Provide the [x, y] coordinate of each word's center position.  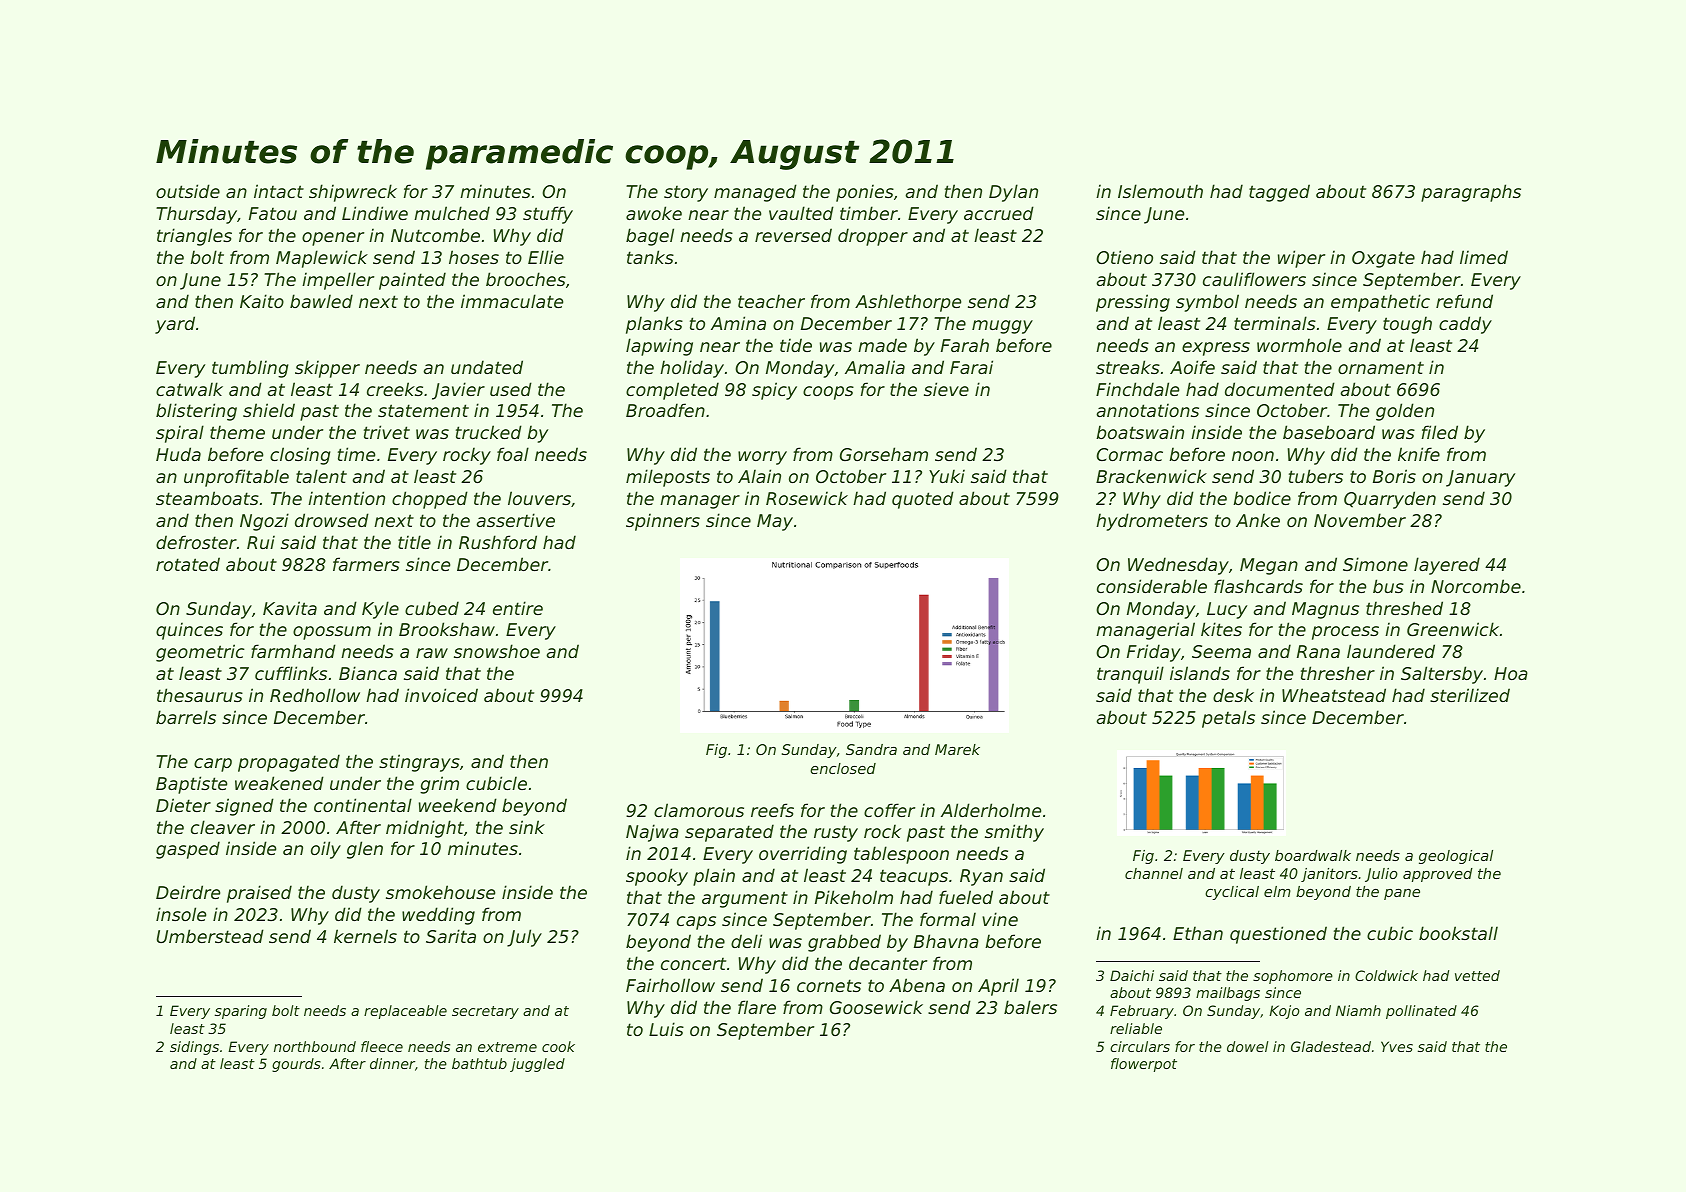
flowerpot [1144, 1065]
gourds [296, 1065]
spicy [774, 391]
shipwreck [353, 193]
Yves [1397, 1046]
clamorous [699, 810]
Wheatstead [1334, 695]
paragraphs [1471, 193]
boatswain [1140, 432]
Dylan [1013, 193]
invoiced [441, 695]
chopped [430, 500]
